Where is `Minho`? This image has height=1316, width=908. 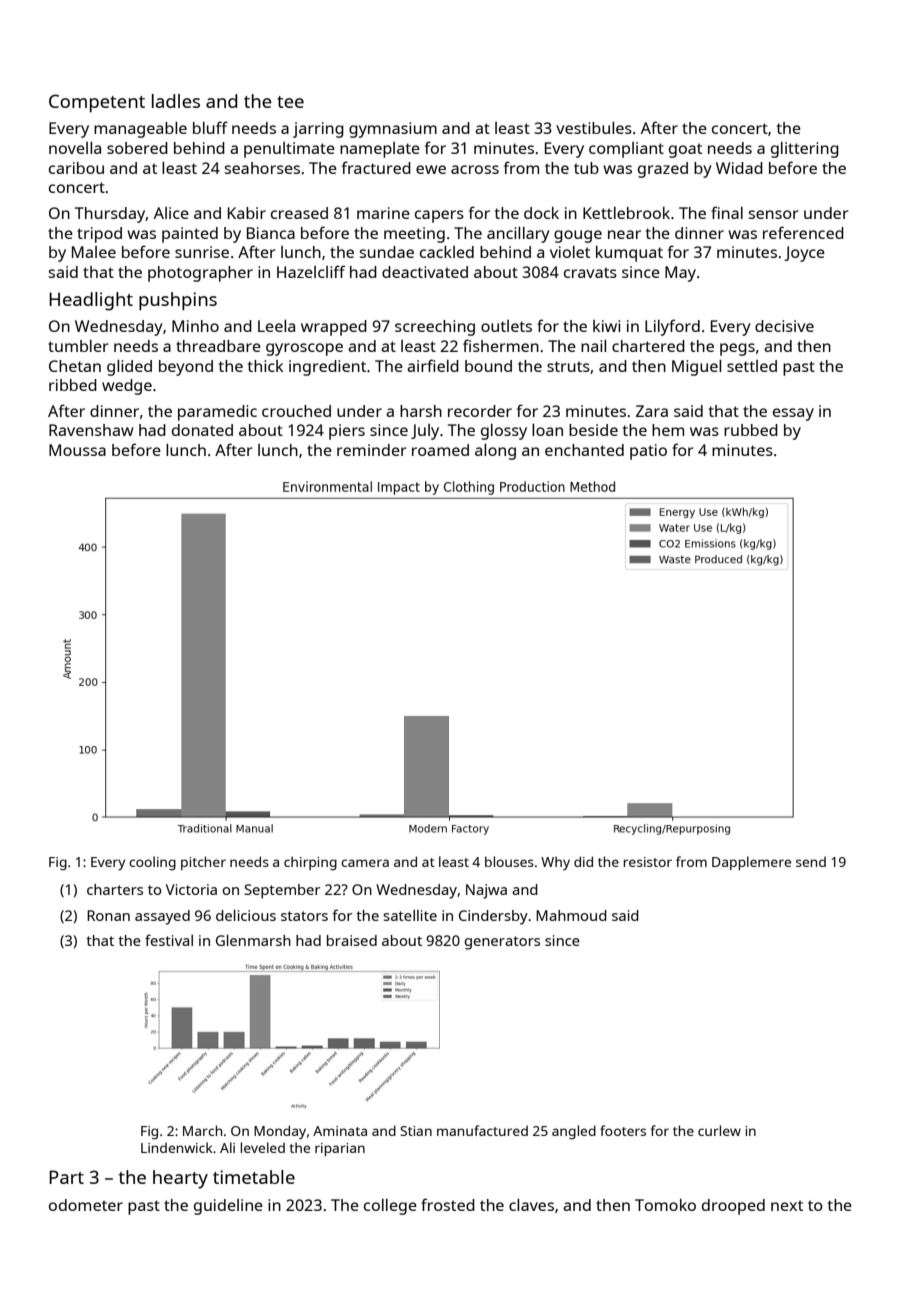 Minho is located at coordinates (195, 326).
